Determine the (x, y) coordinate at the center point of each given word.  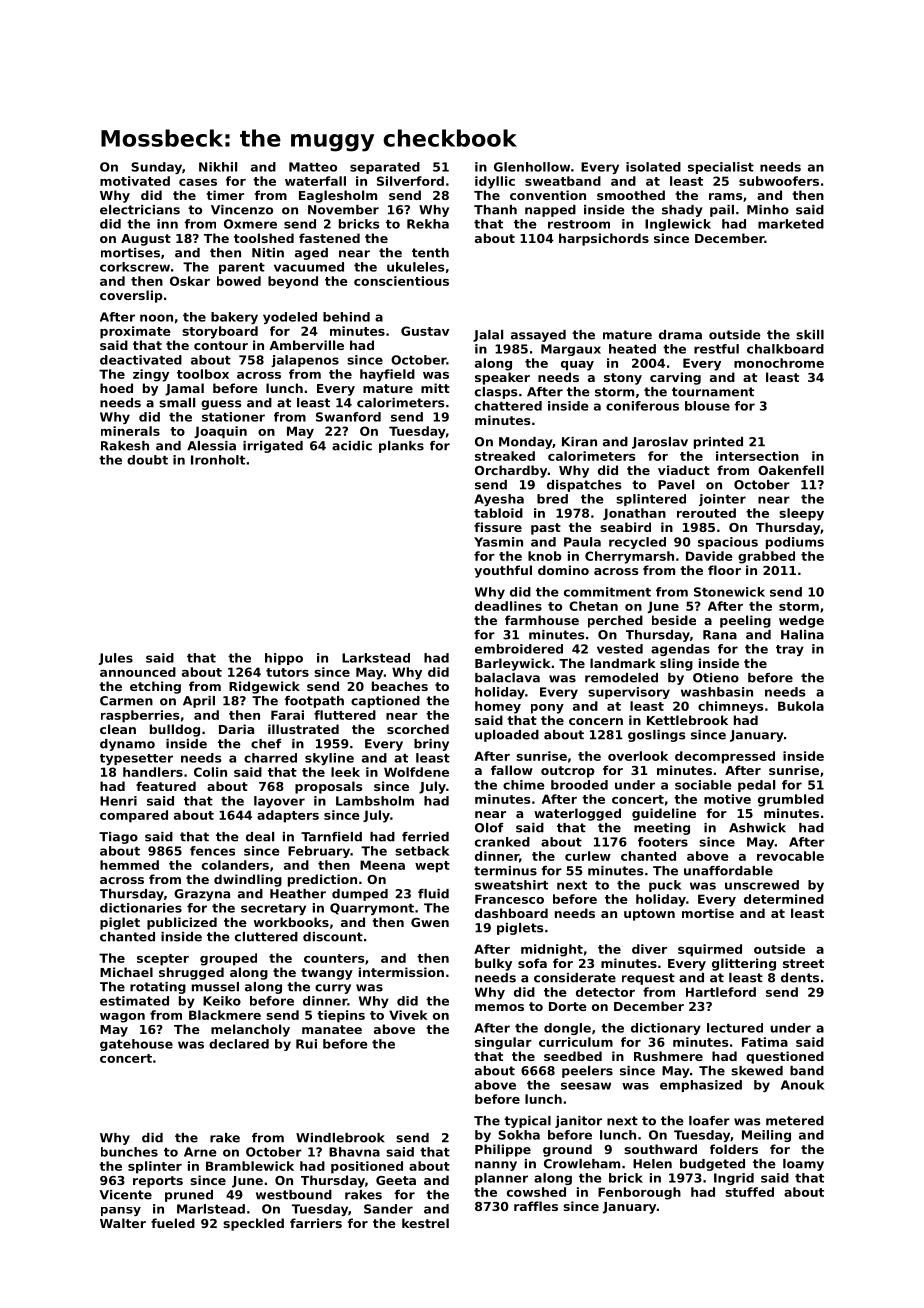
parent (242, 268)
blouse (707, 406)
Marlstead (211, 1209)
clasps (496, 393)
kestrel (425, 1223)
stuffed (749, 1192)
